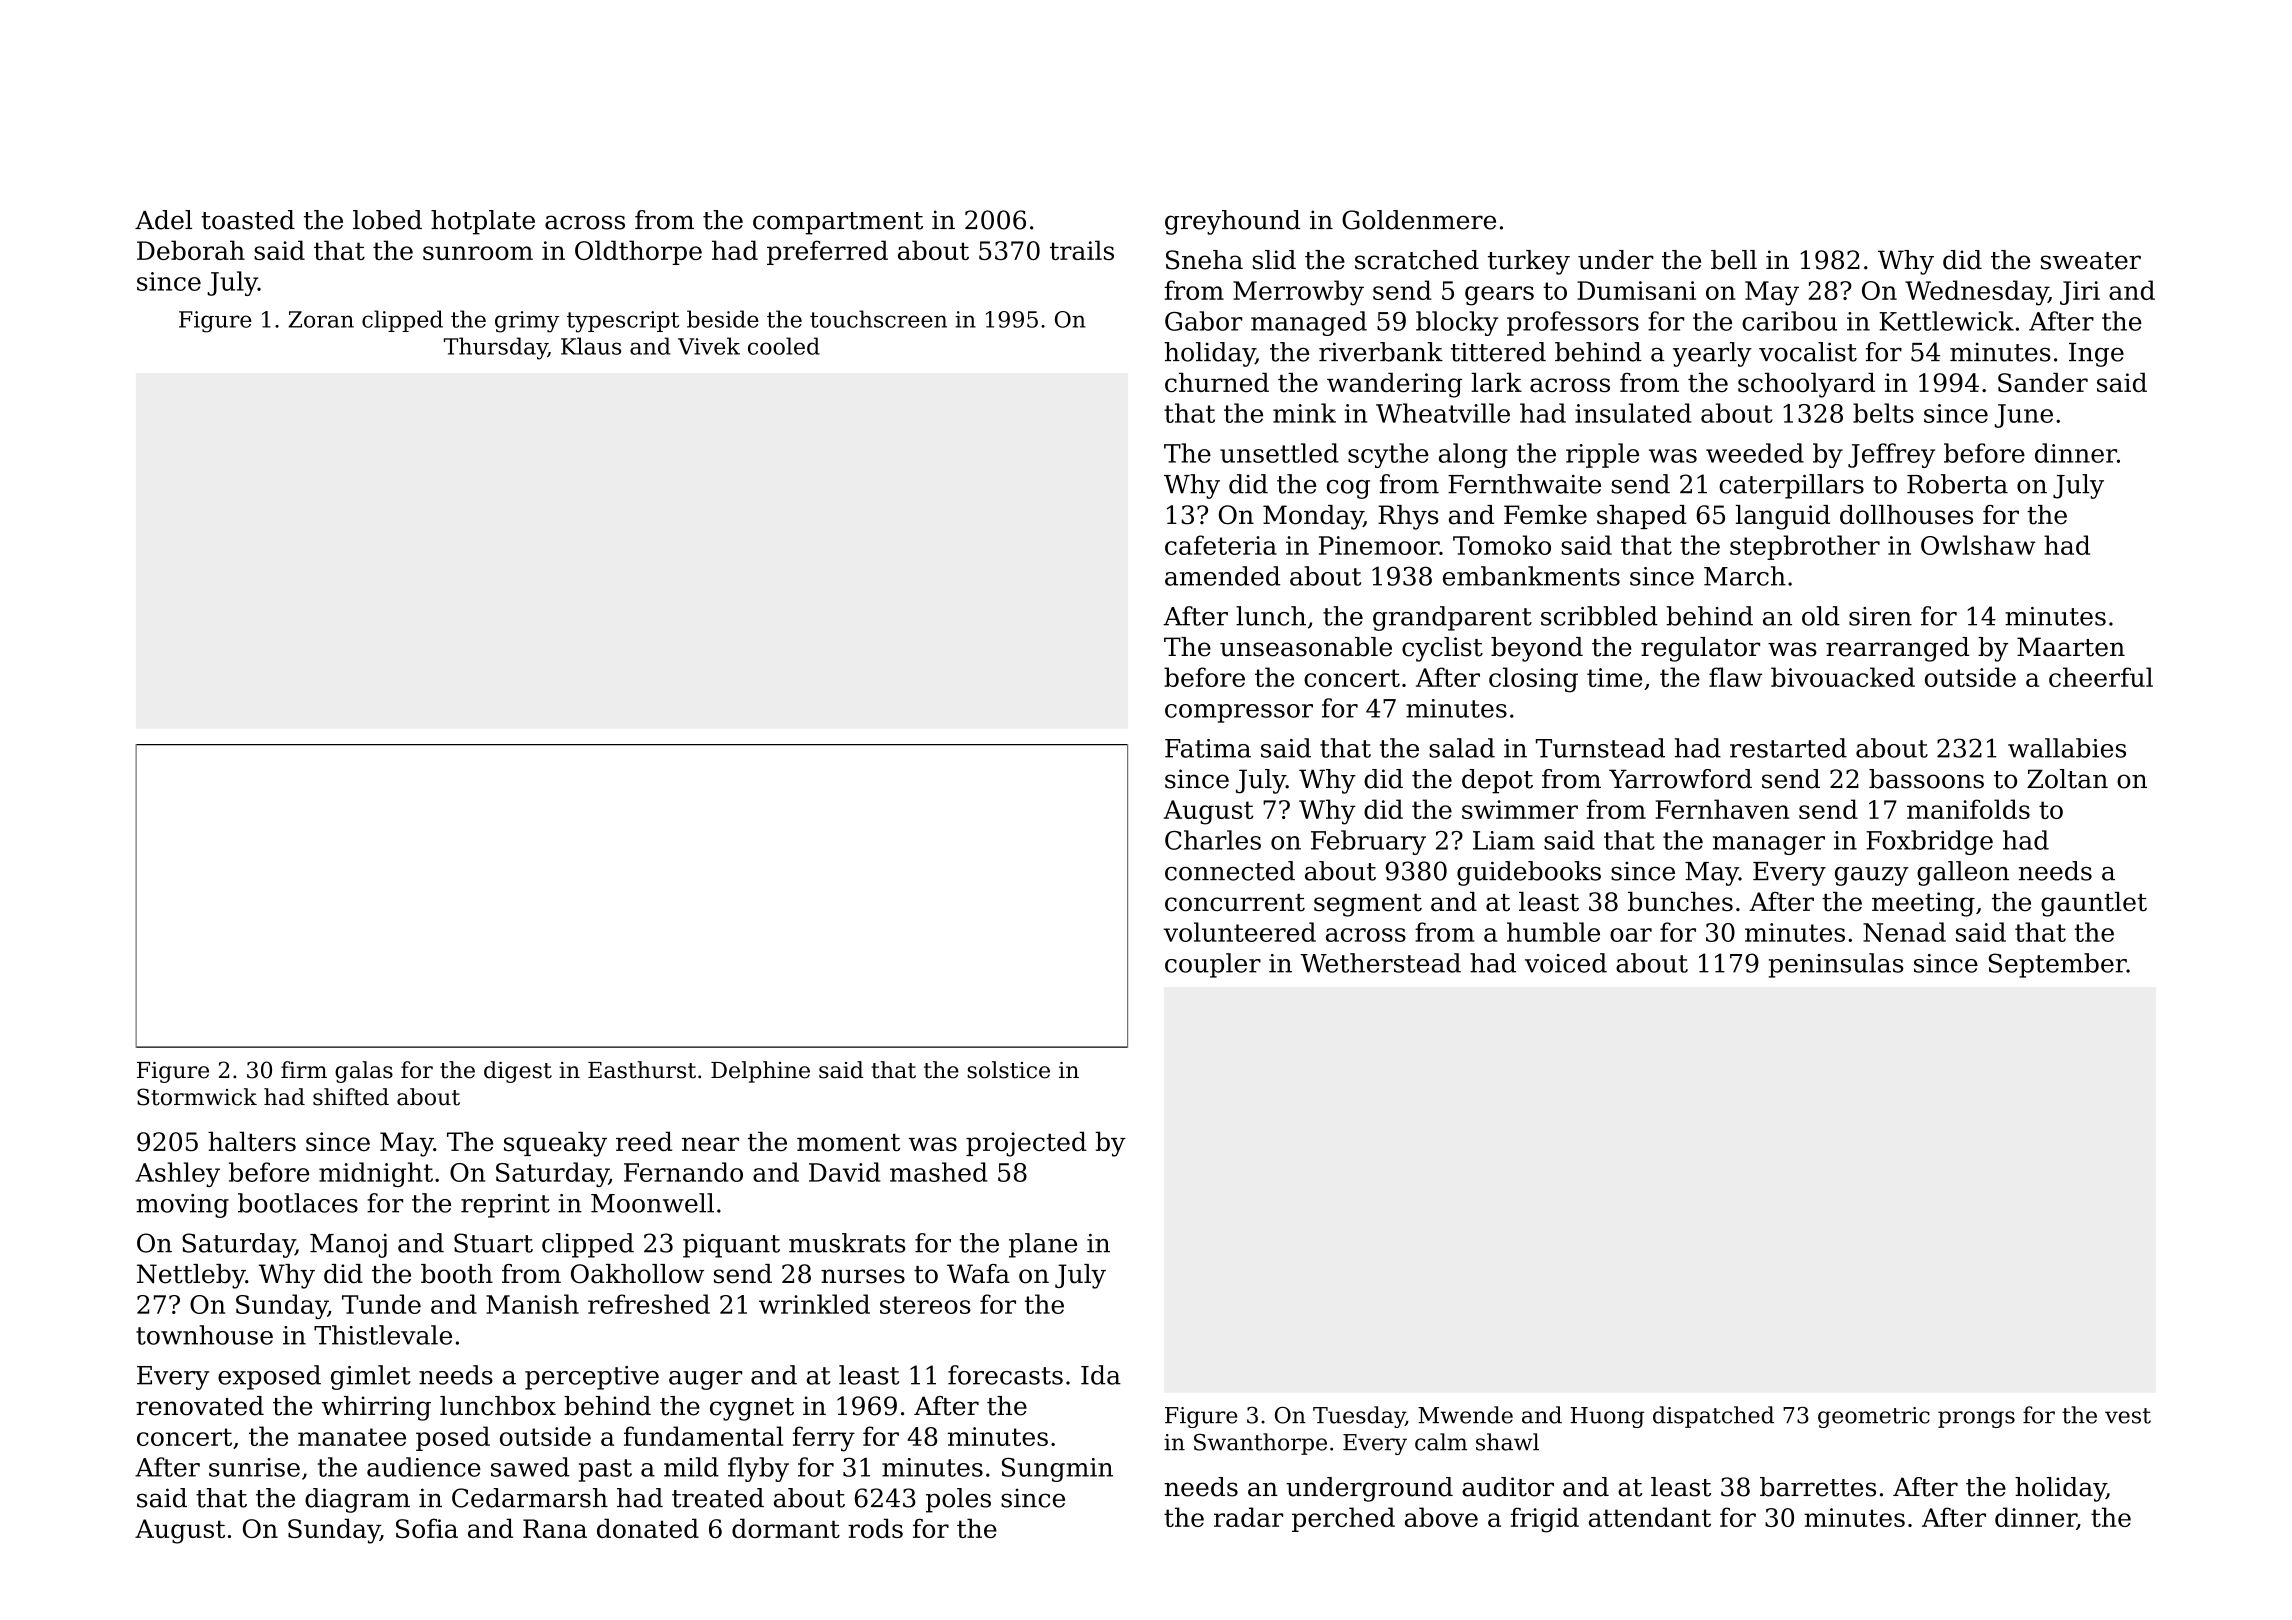 Image resolution: width=2292 pixels, height=1620 pixels. Describe the element at coordinates (1843, 677) in the page. I see `bivouacked` at that location.
